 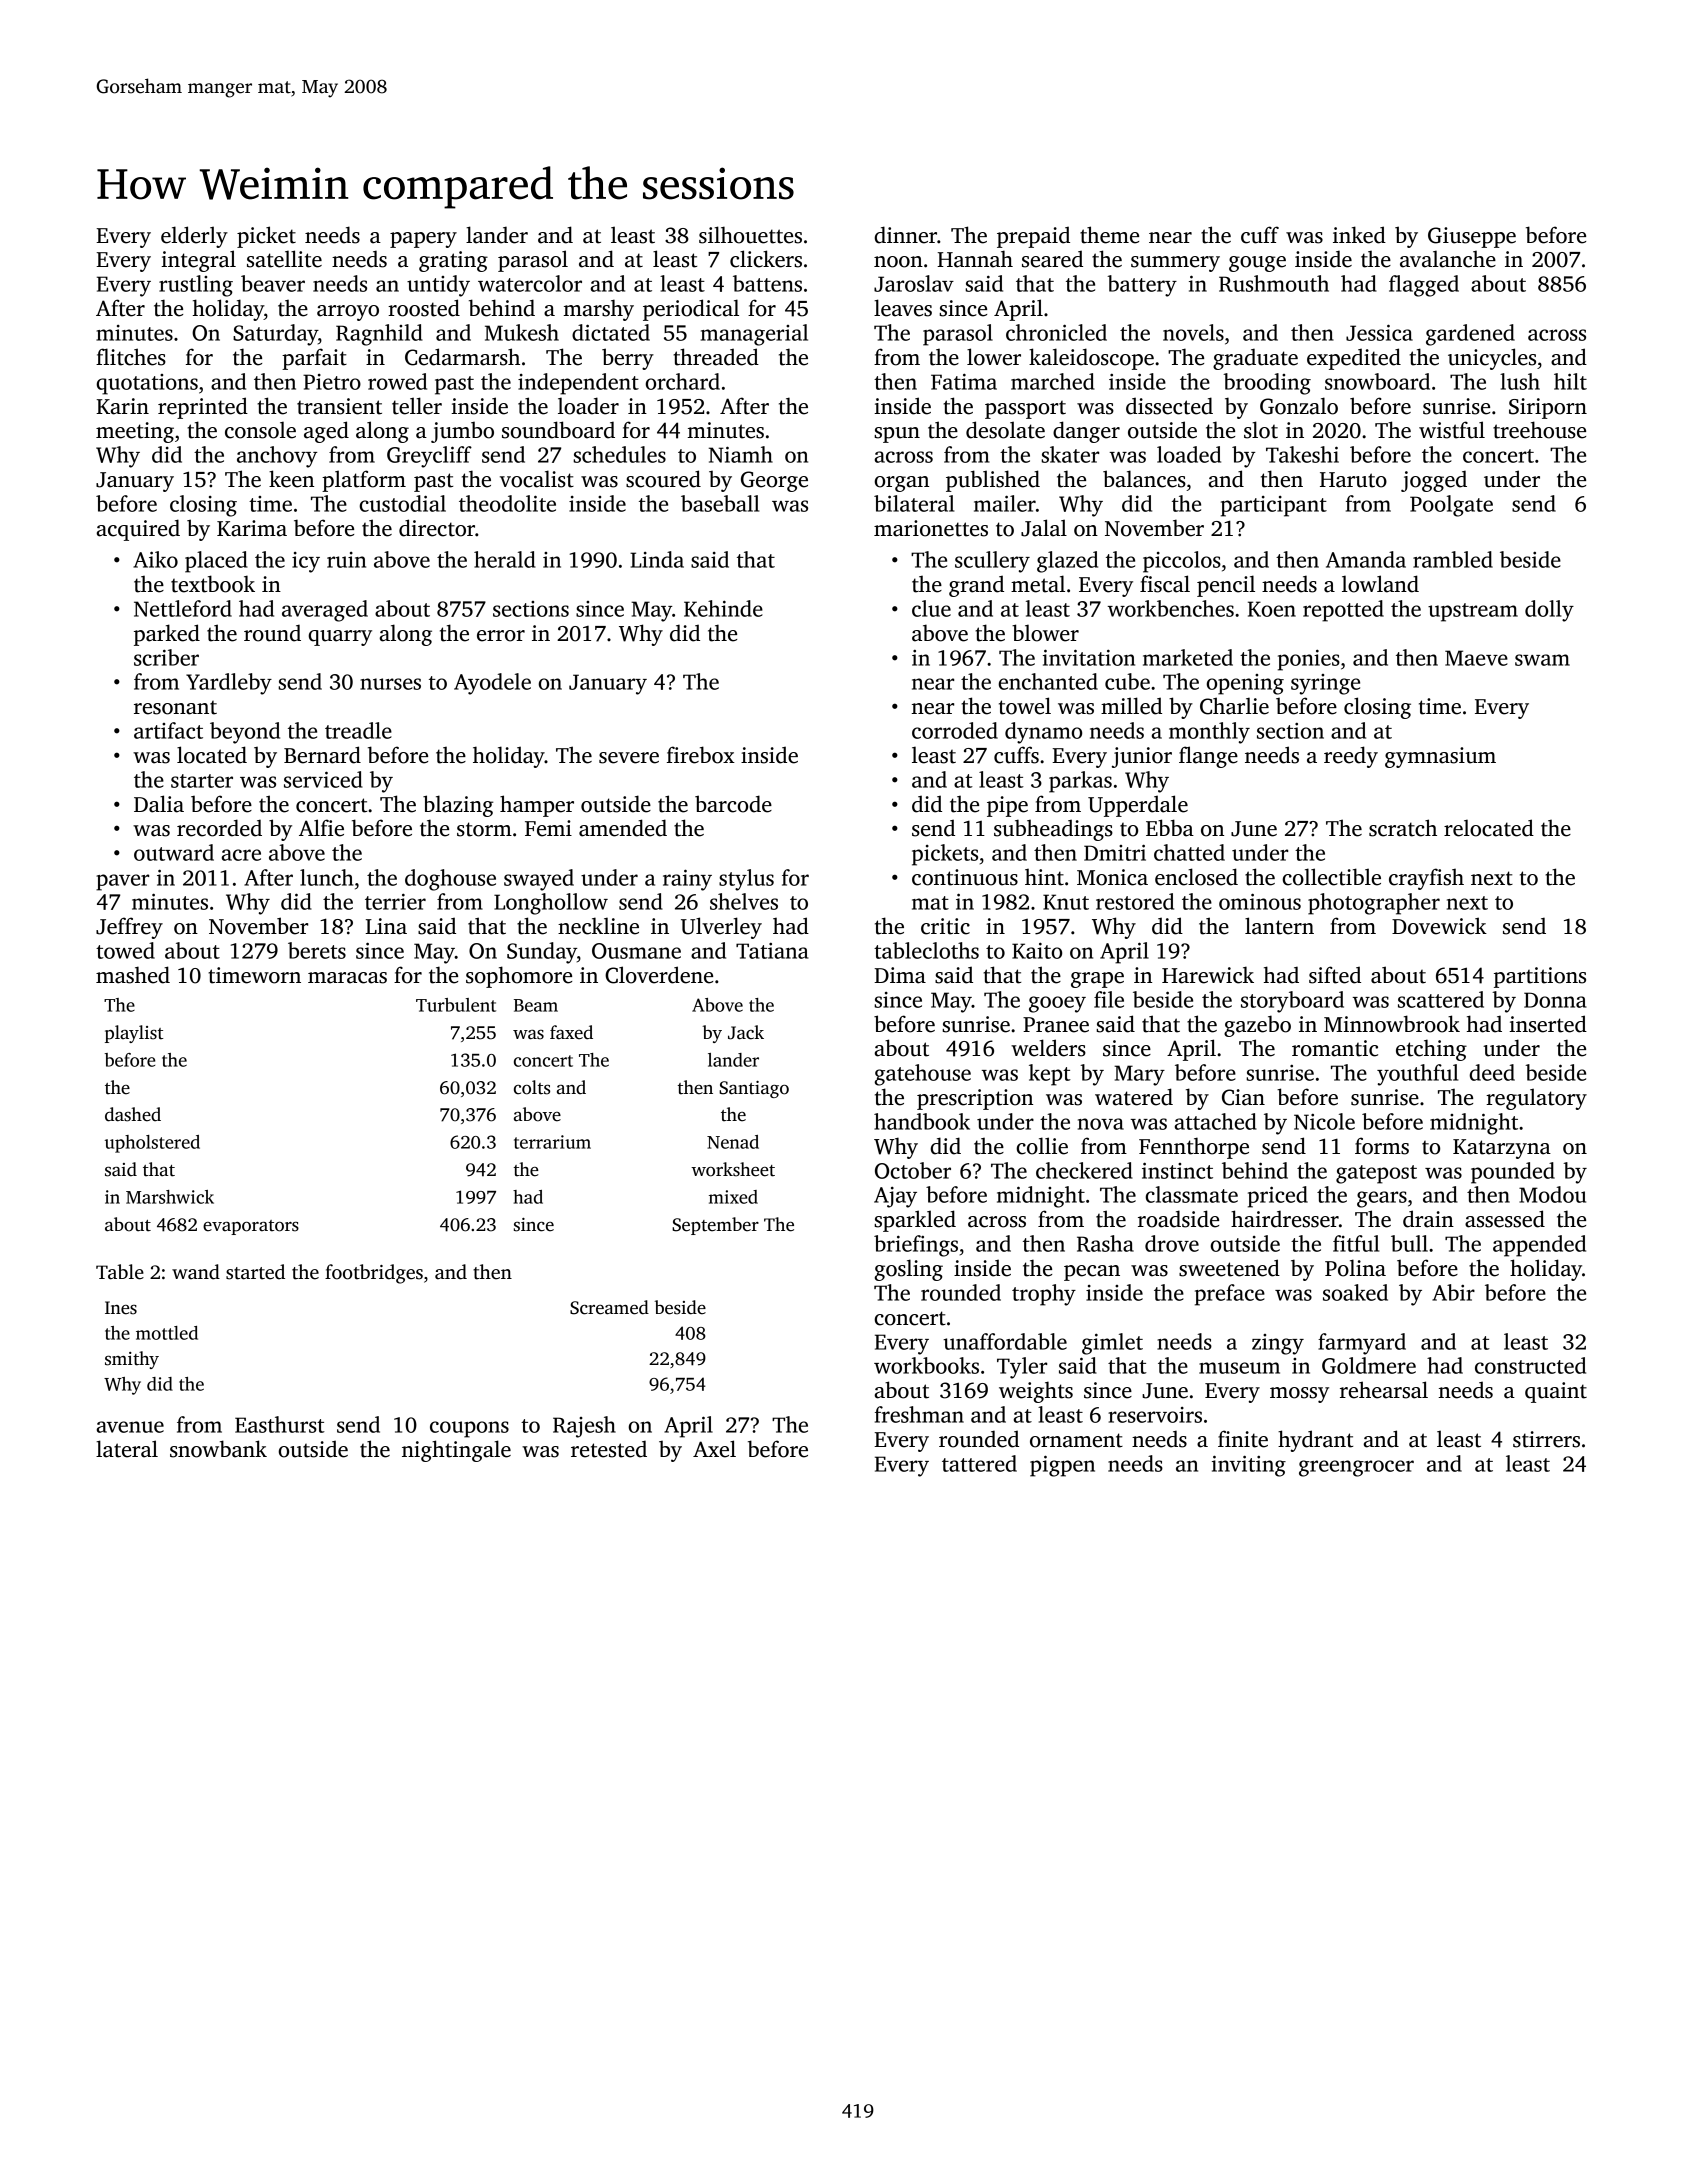 I want to click on Yardleby, so click(x=229, y=684).
